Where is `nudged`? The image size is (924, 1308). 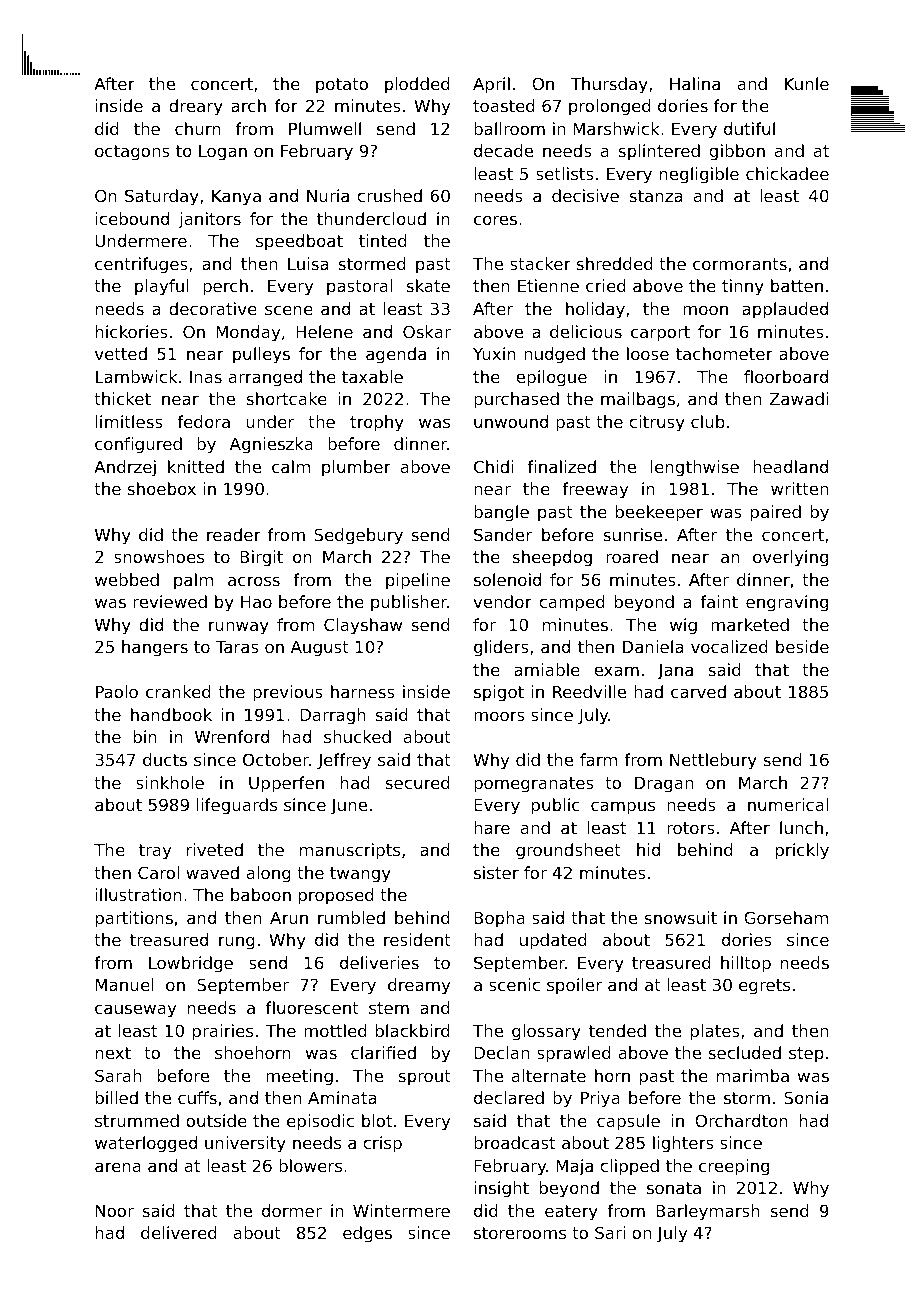 nudged is located at coordinates (554, 355).
